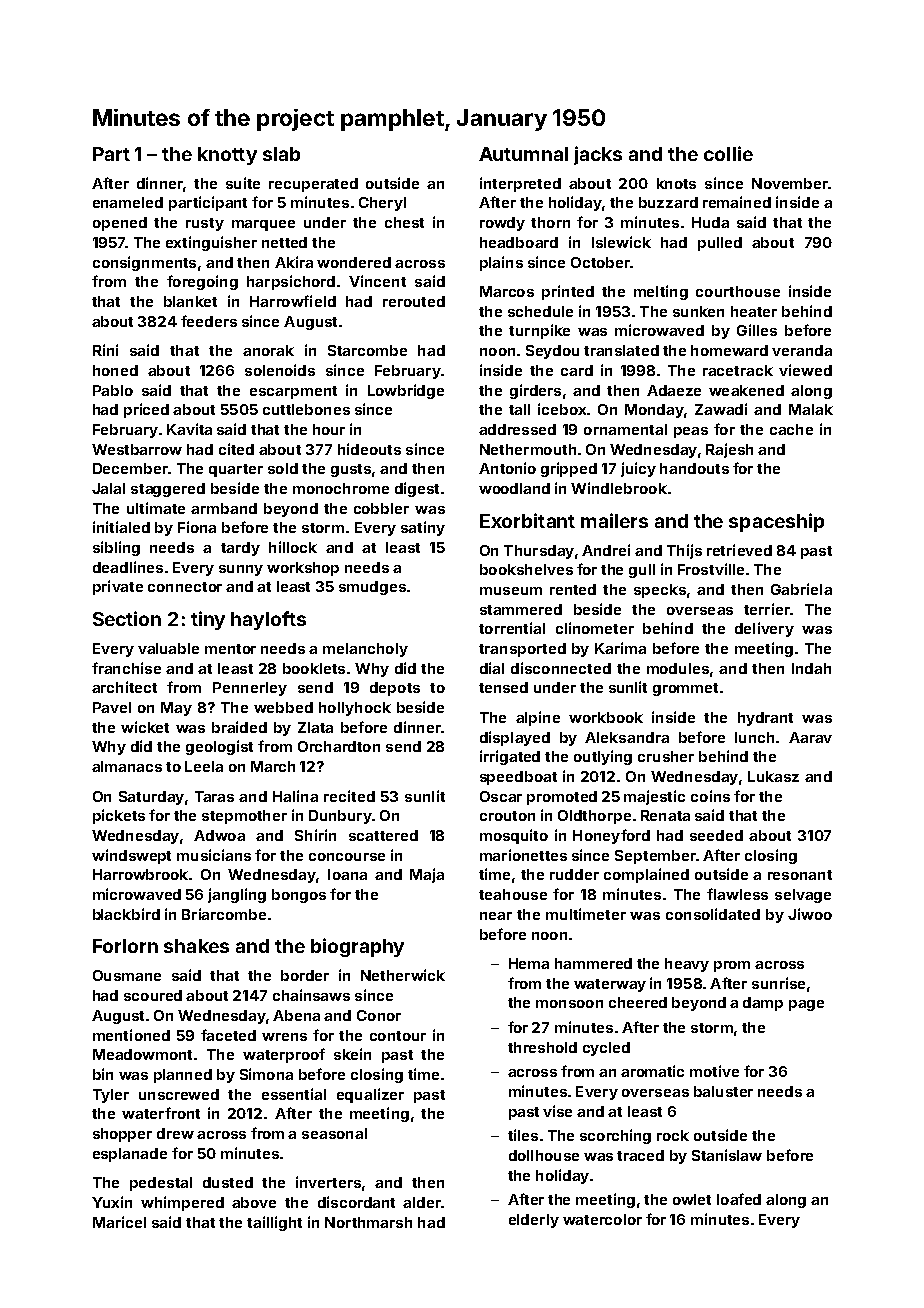  I want to click on jacks, so click(598, 155).
